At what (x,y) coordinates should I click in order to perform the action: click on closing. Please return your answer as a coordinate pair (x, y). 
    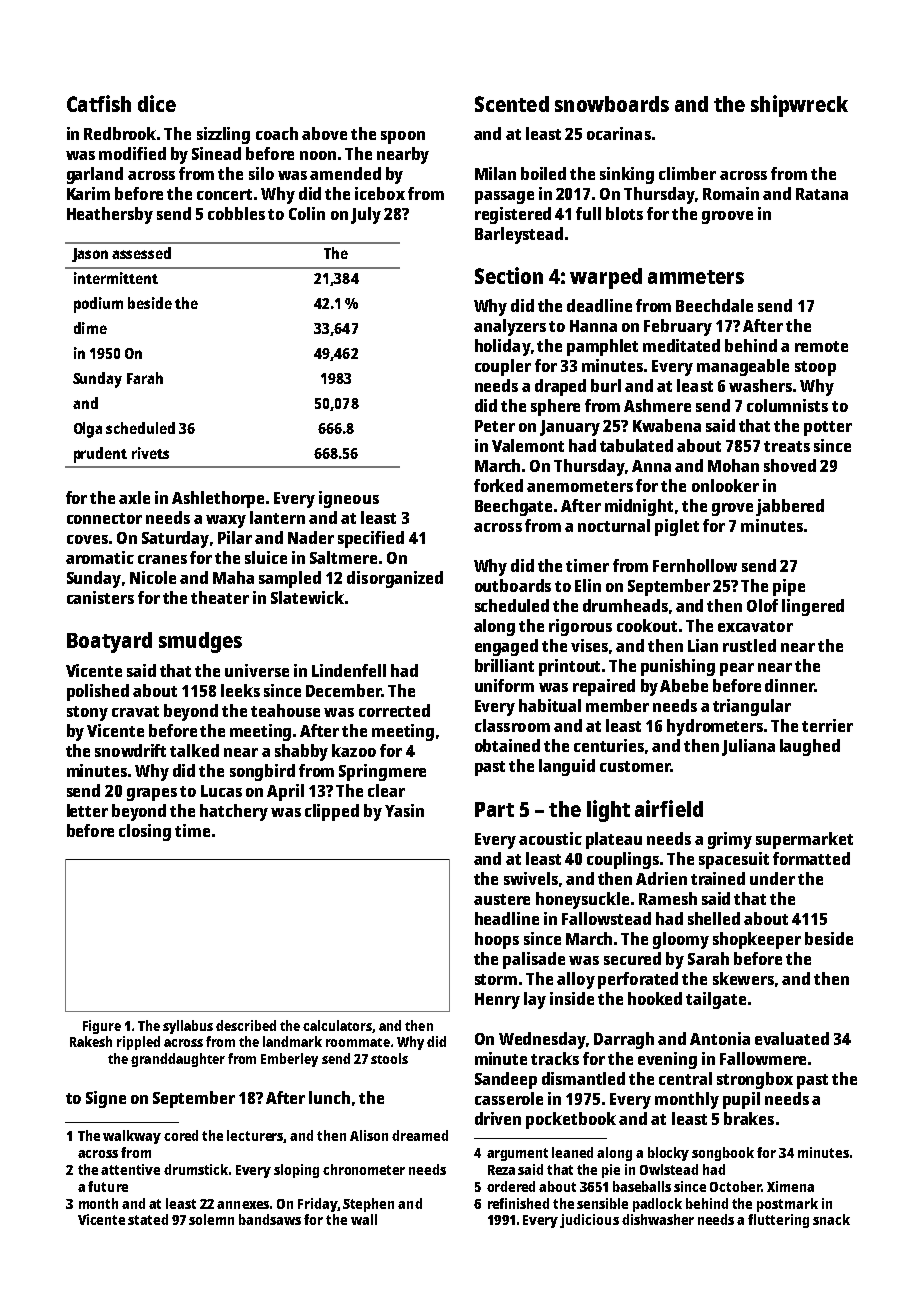
    Looking at the image, I should click on (145, 832).
